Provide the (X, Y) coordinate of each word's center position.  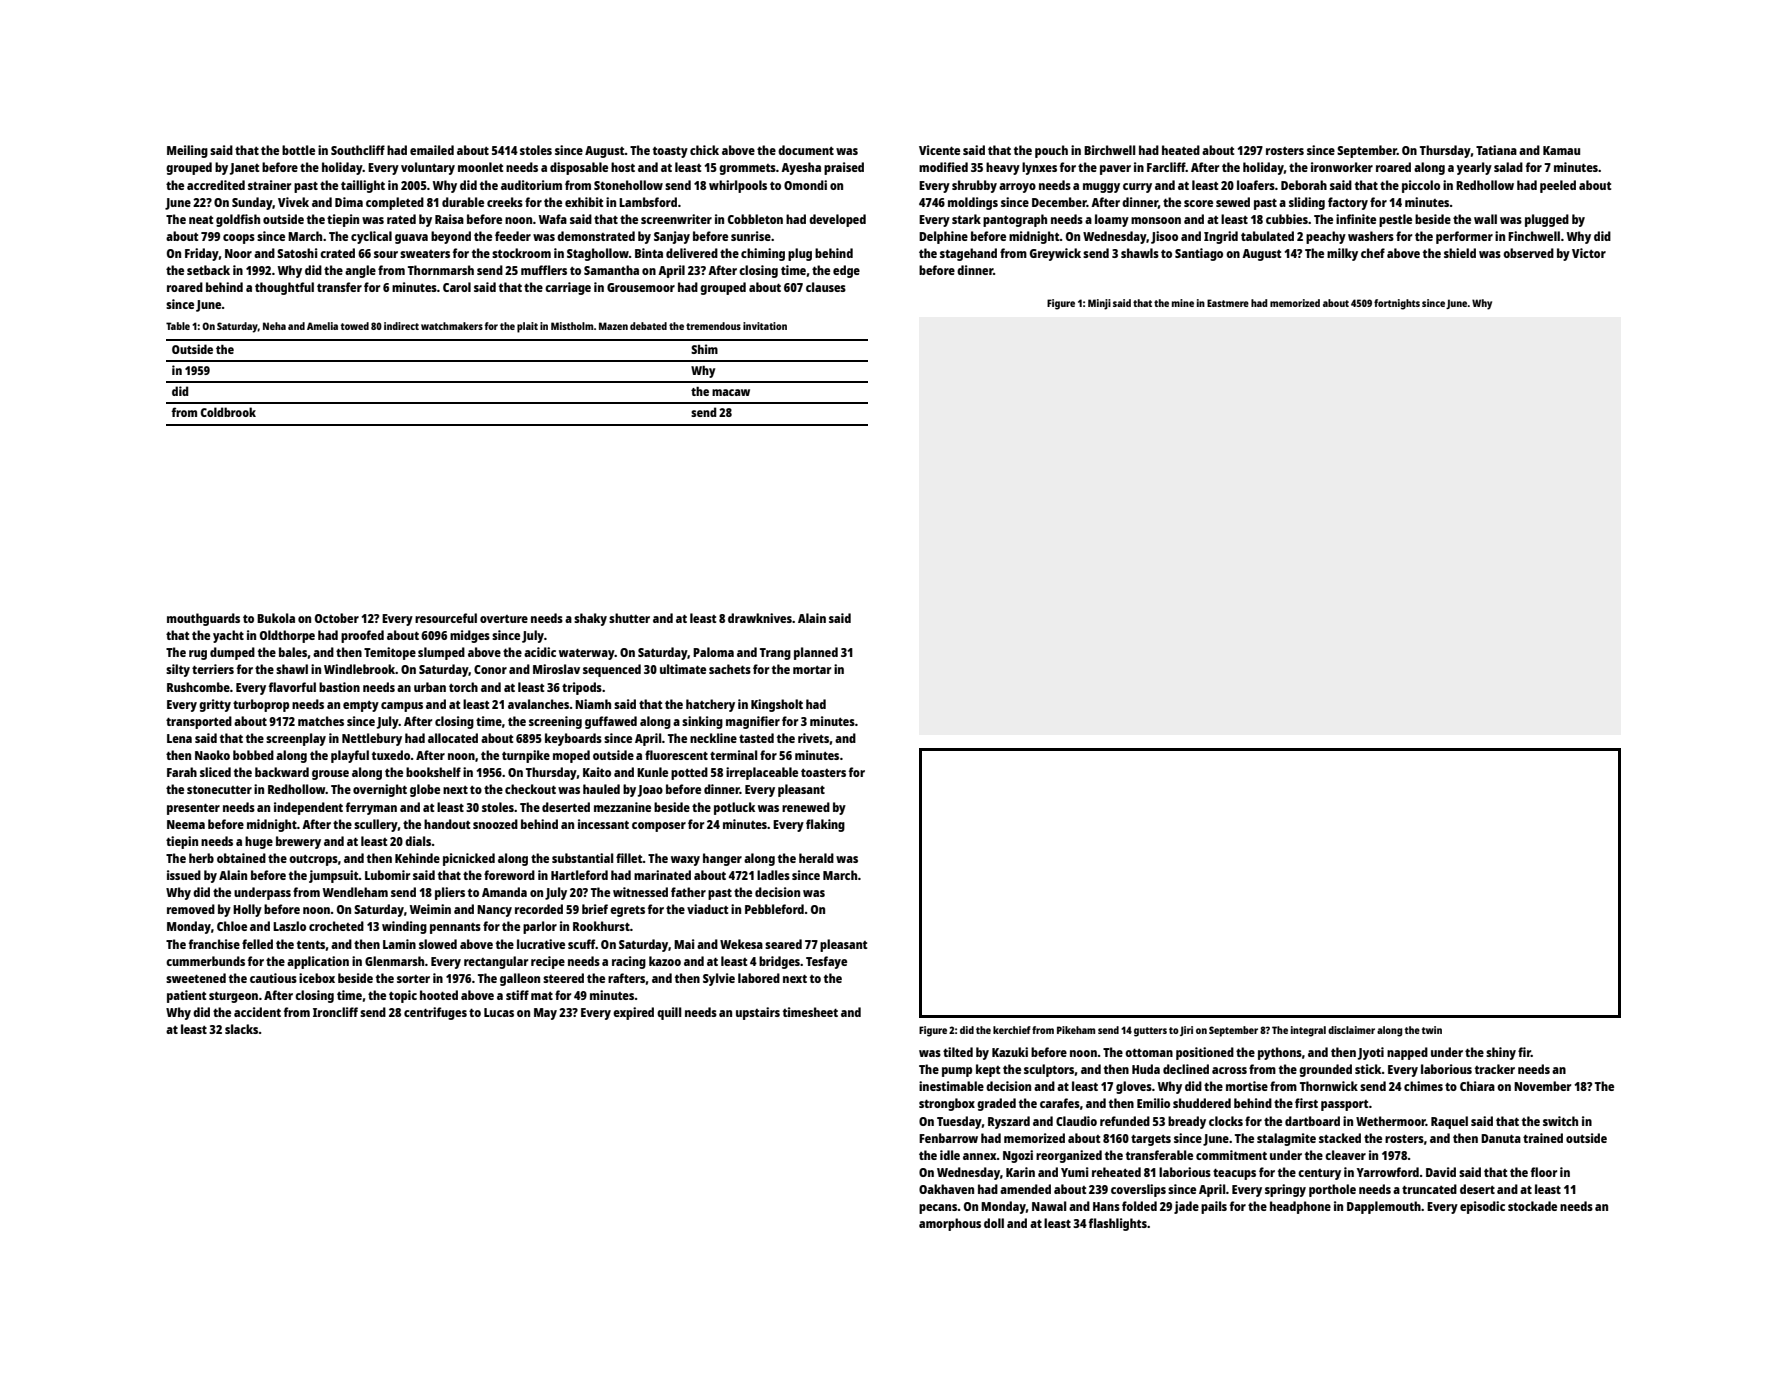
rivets (813, 738)
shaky (590, 619)
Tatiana (1496, 150)
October (337, 618)
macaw (731, 392)
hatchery (710, 705)
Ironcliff (335, 1012)
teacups (1234, 1174)
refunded (1125, 1121)
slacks (242, 1029)
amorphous (950, 1224)
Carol (457, 287)
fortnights (1397, 304)
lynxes (1039, 168)
